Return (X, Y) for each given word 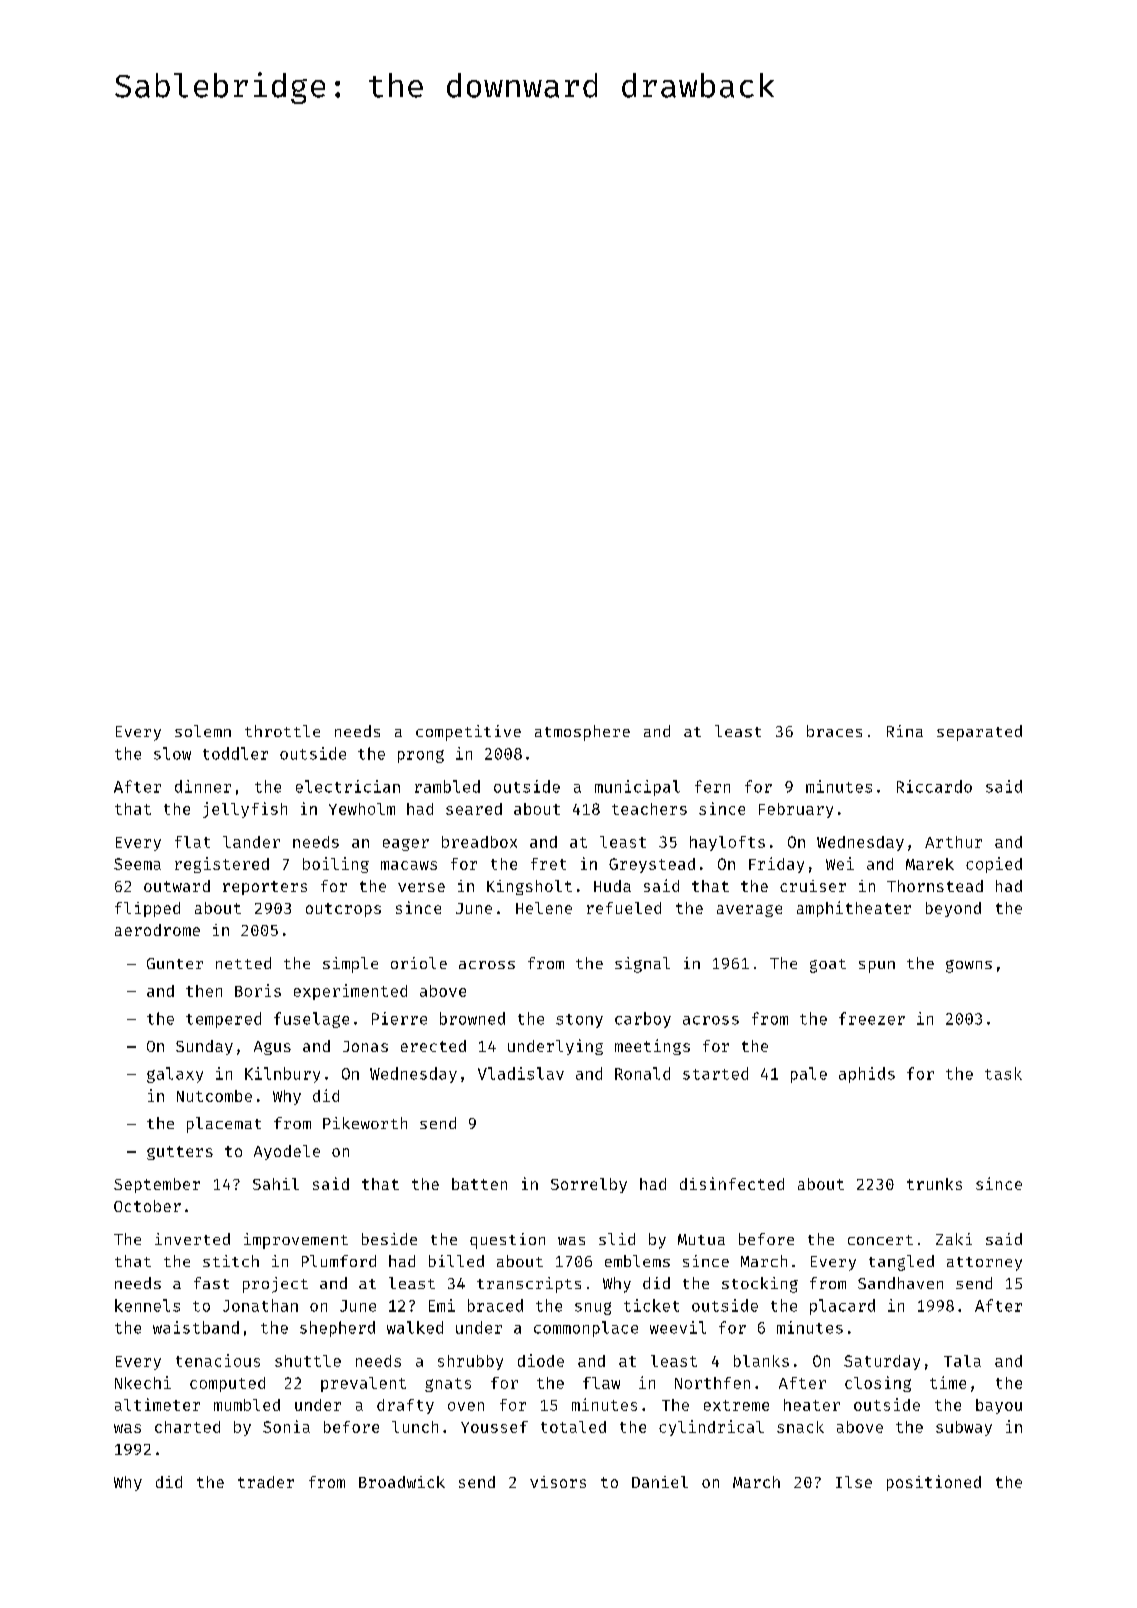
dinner (203, 786)
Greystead (652, 865)
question (507, 1241)
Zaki (954, 1239)
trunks (934, 1184)
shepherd (337, 1329)
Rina (905, 731)
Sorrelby (589, 1185)
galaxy (175, 1075)
